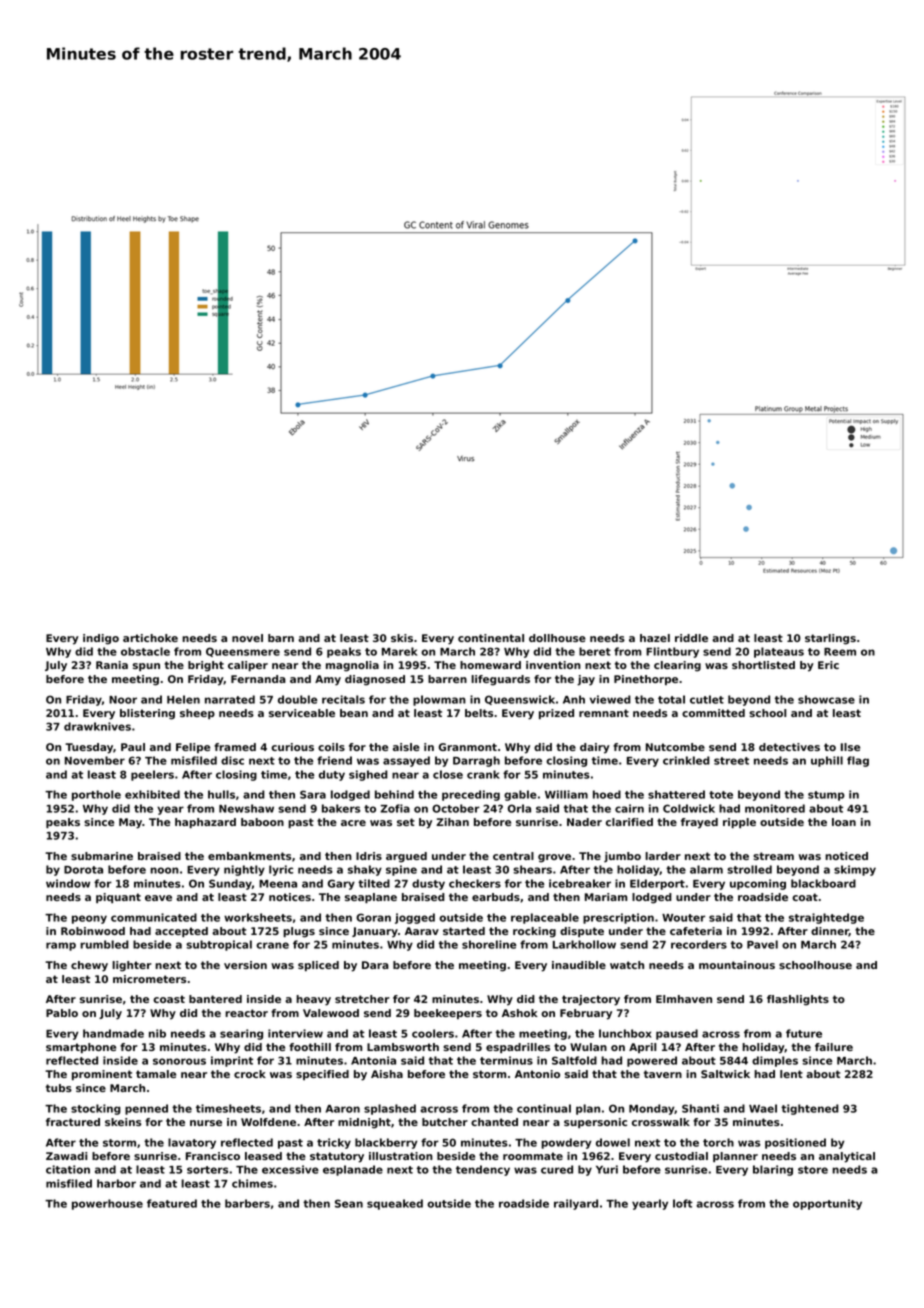 The image size is (924, 1308). Describe the element at coordinates (402, 638) in the screenshot. I see `skis` at that location.
